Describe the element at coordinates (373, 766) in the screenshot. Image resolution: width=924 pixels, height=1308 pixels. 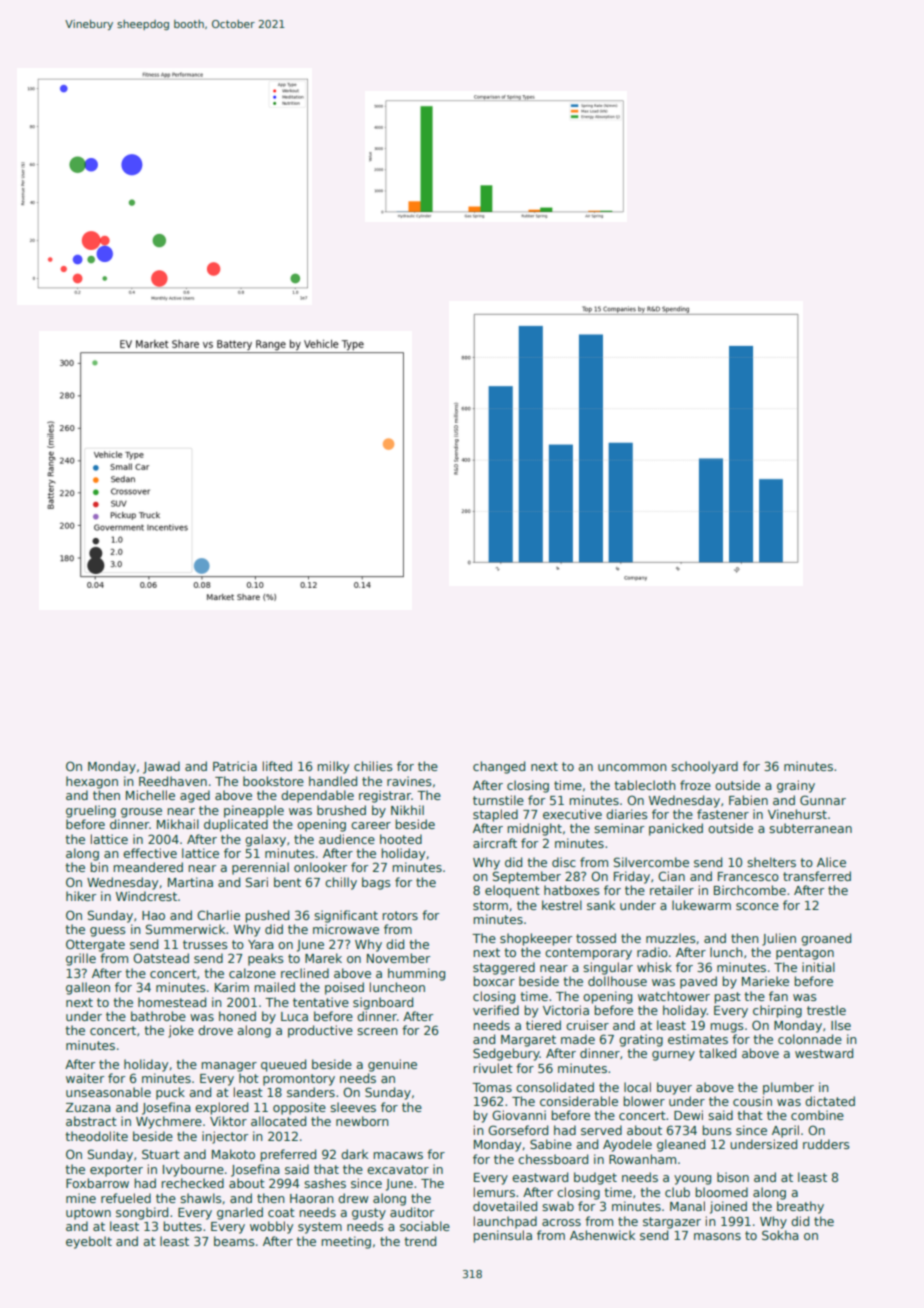
I see `chilies` at that location.
